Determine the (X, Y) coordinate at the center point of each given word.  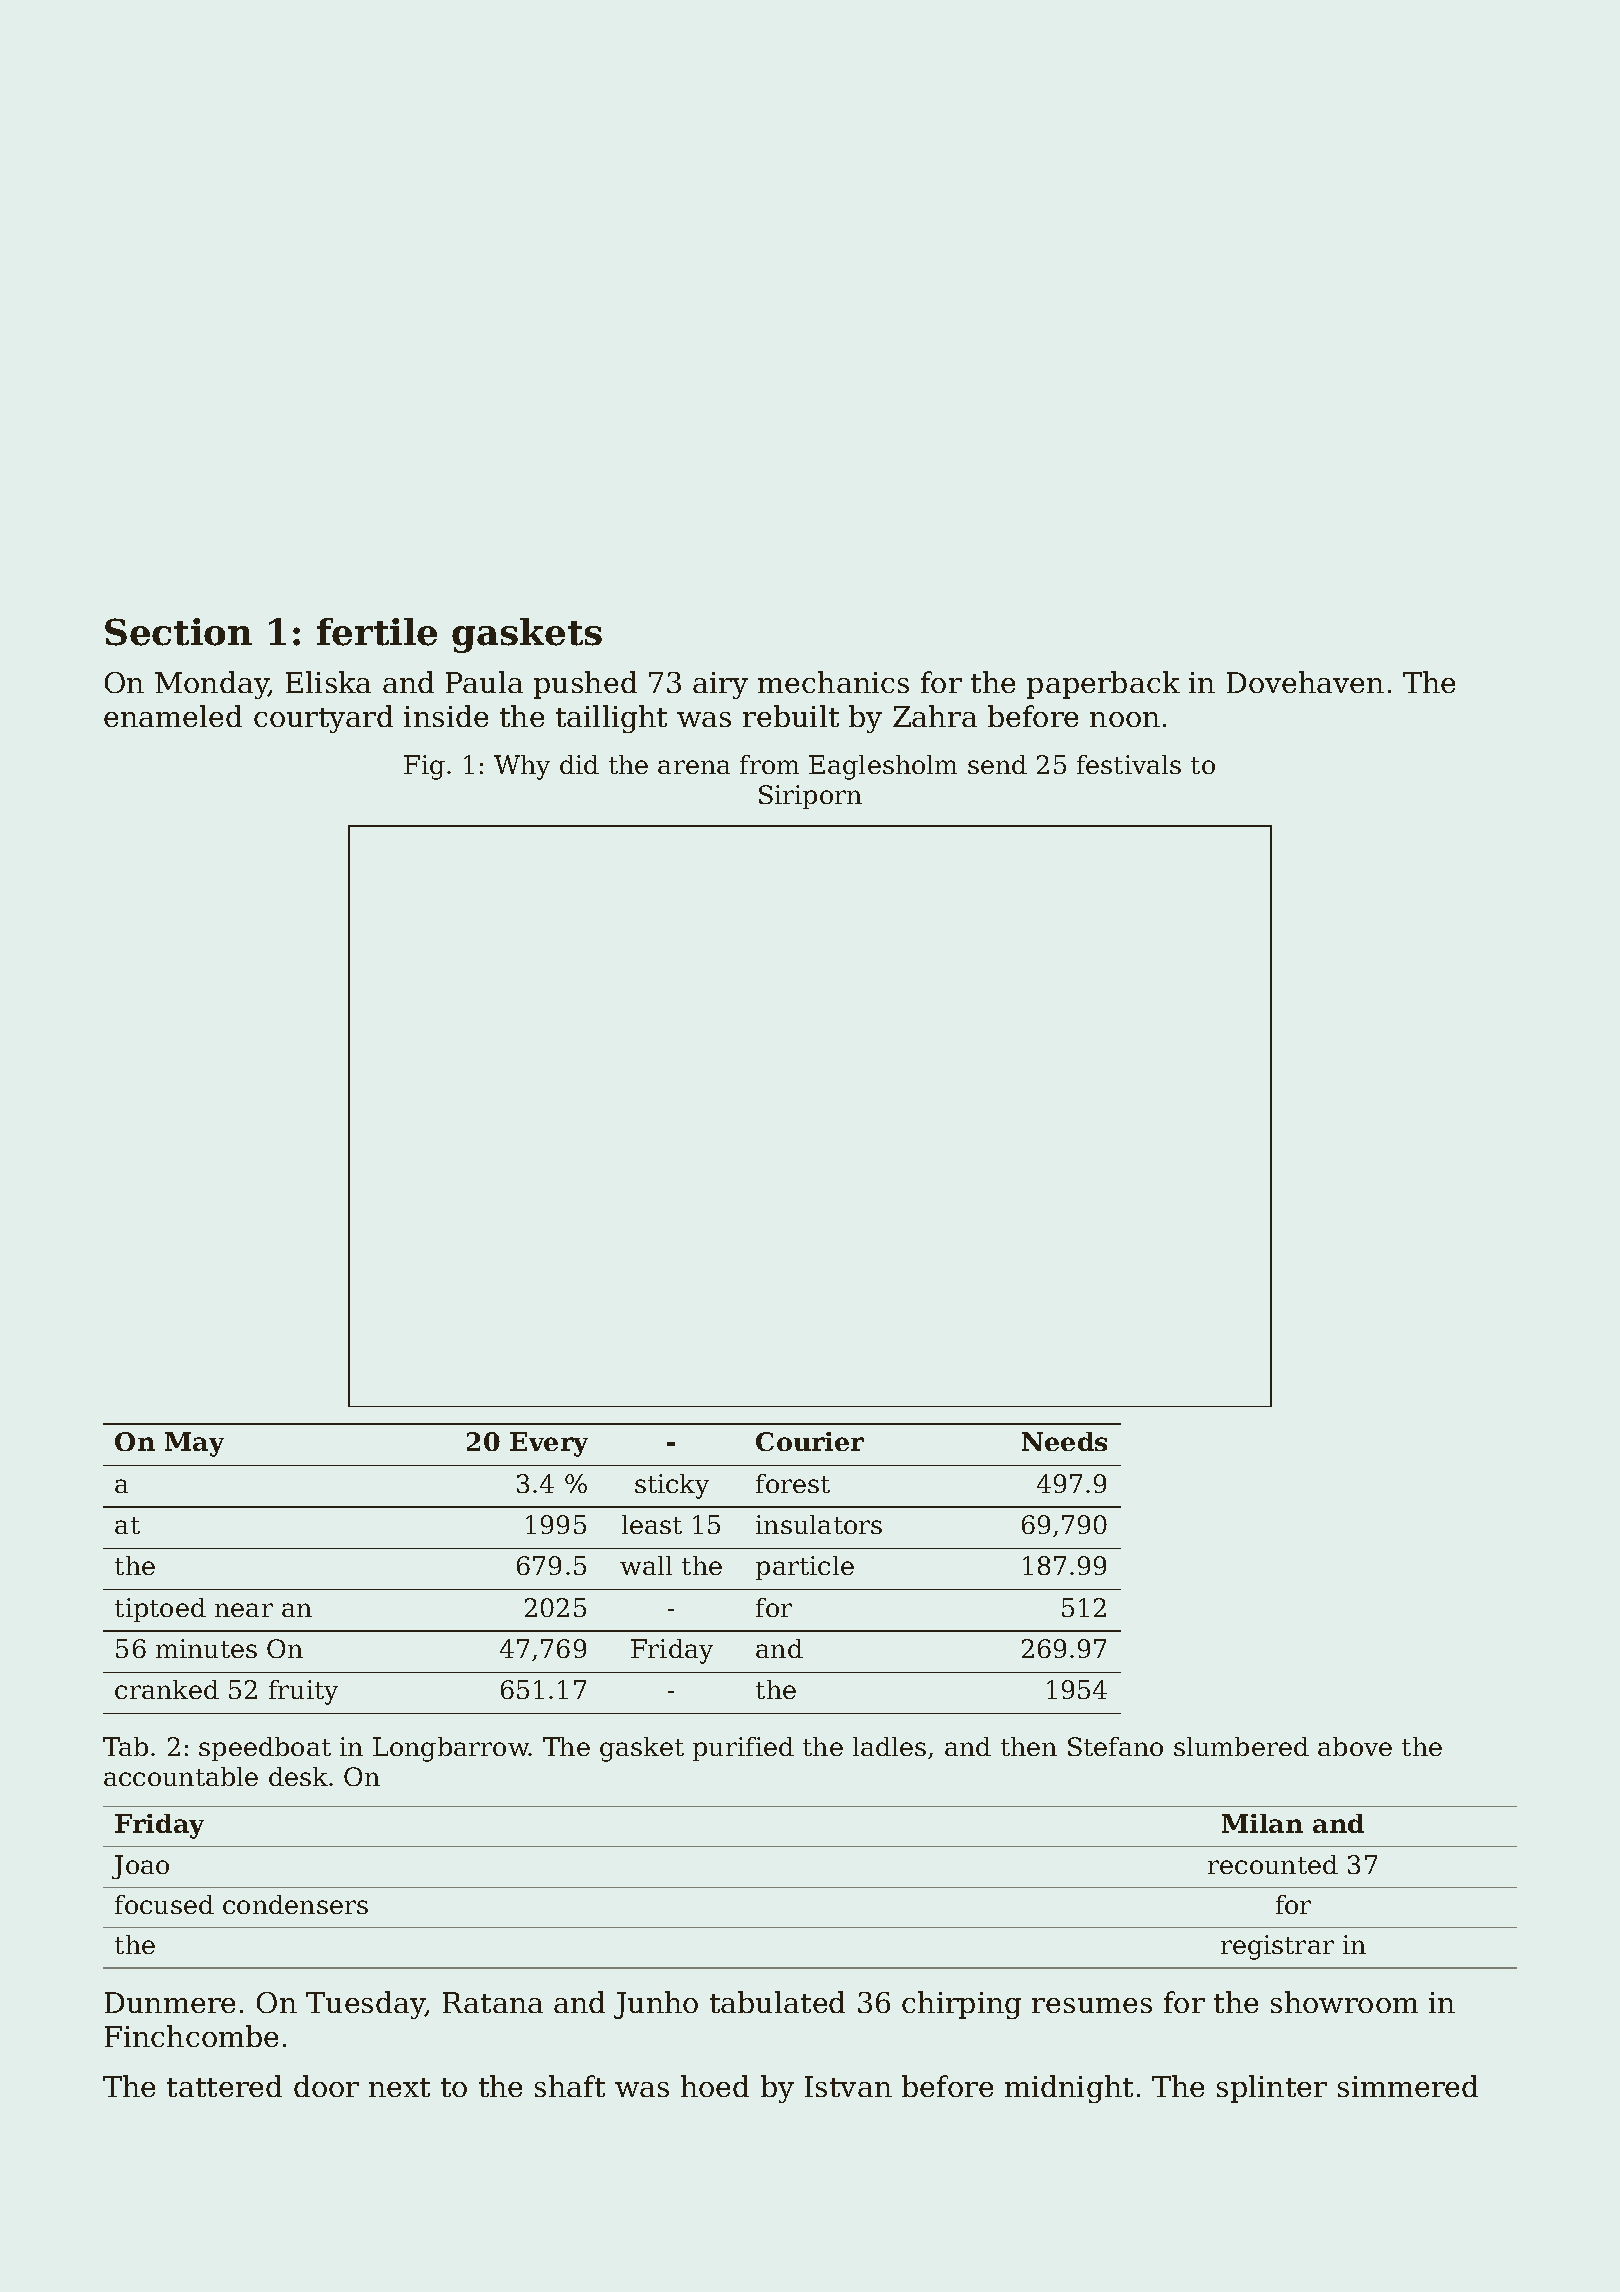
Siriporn (810, 797)
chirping (961, 2005)
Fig (424, 767)
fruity (303, 1692)
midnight (1069, 2089)
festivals (1129, 764)
